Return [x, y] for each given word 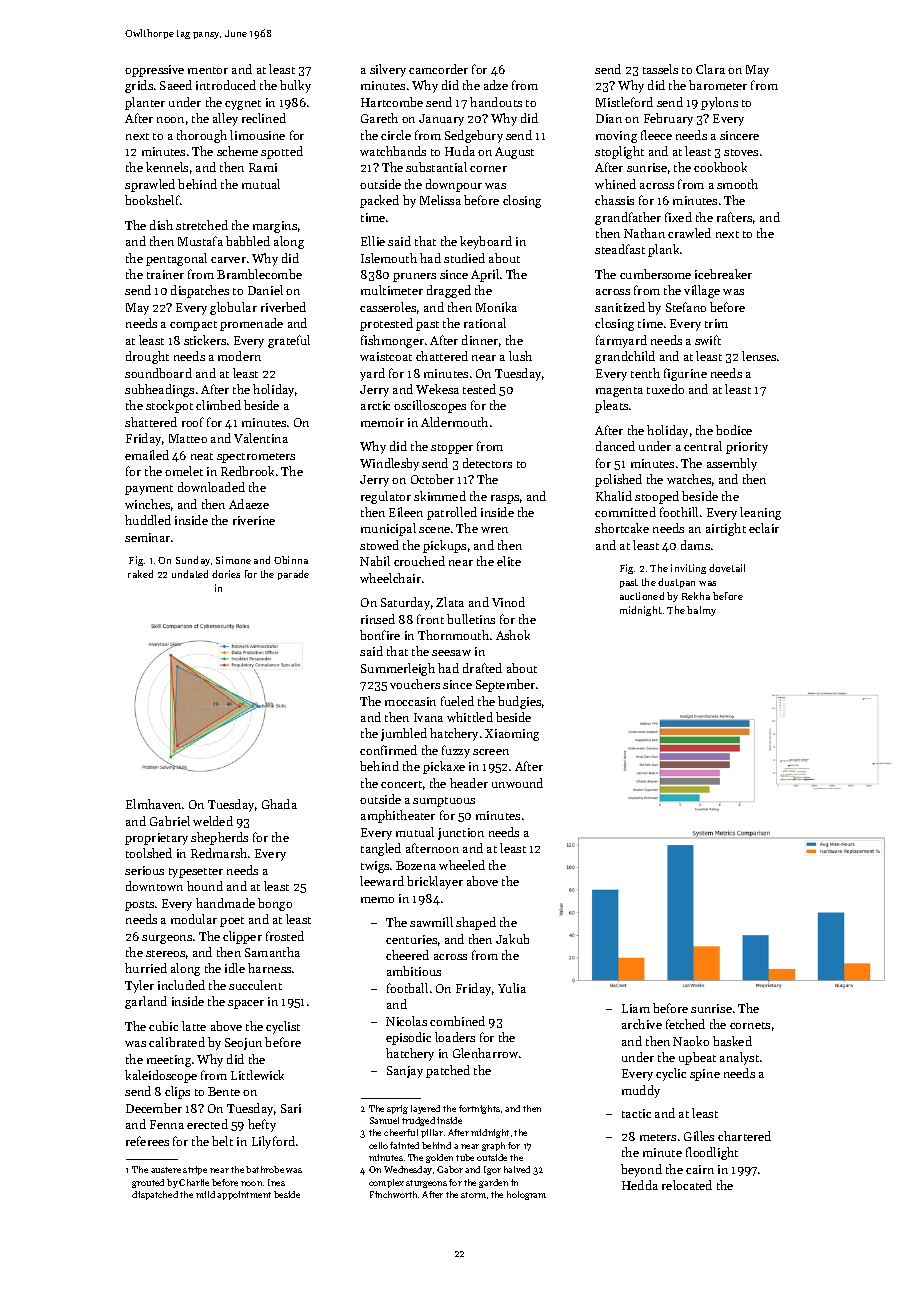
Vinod [508, 602]
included [181, 985]
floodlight [712, 1153]
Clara [710, 69]
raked [140, 574]
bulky [295, 86]
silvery [388, 70]
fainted [404, 1145]
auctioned [642, 596]
